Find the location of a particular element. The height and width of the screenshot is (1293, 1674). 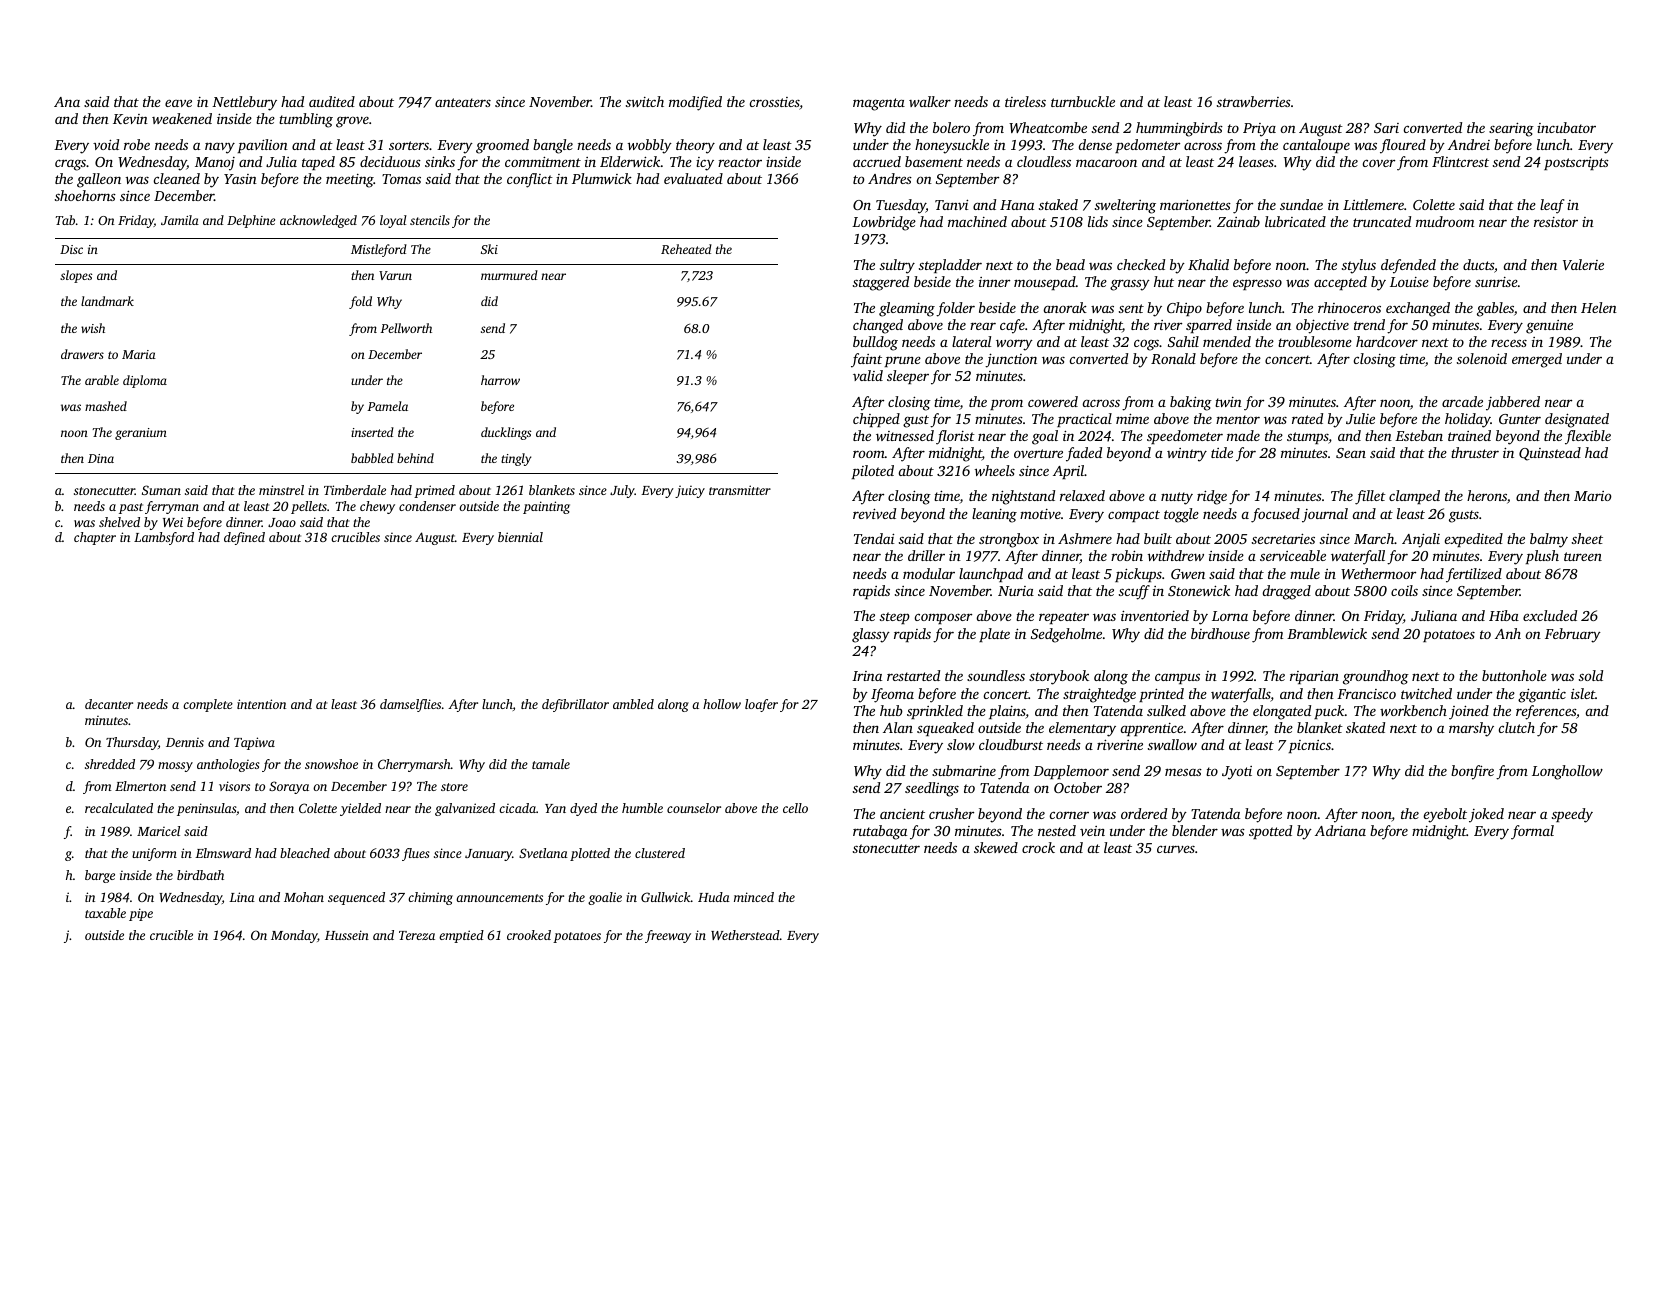

defined is located at coordinates (244, 538).
